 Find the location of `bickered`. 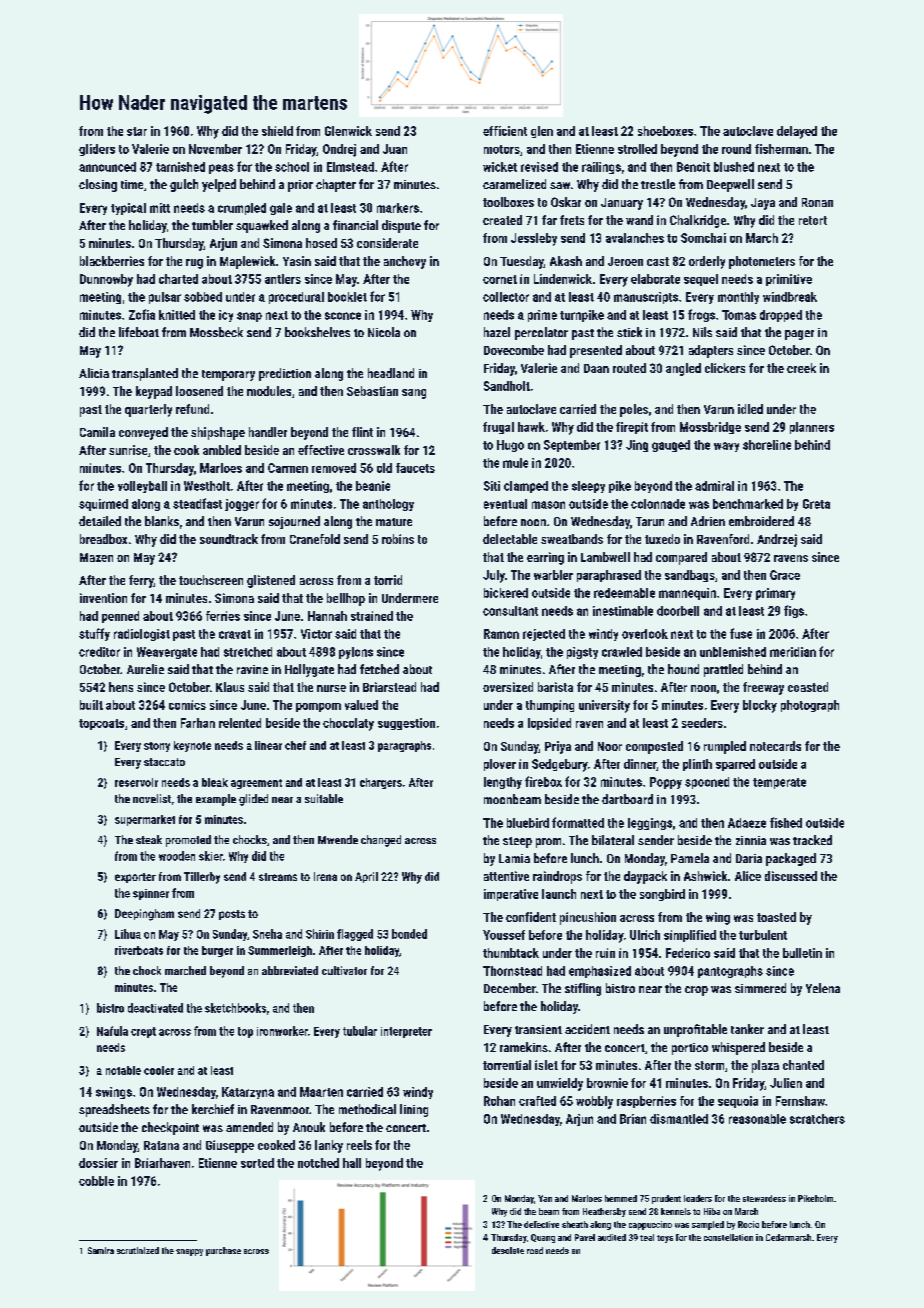

bickered is located at coordinates (506, 593).
